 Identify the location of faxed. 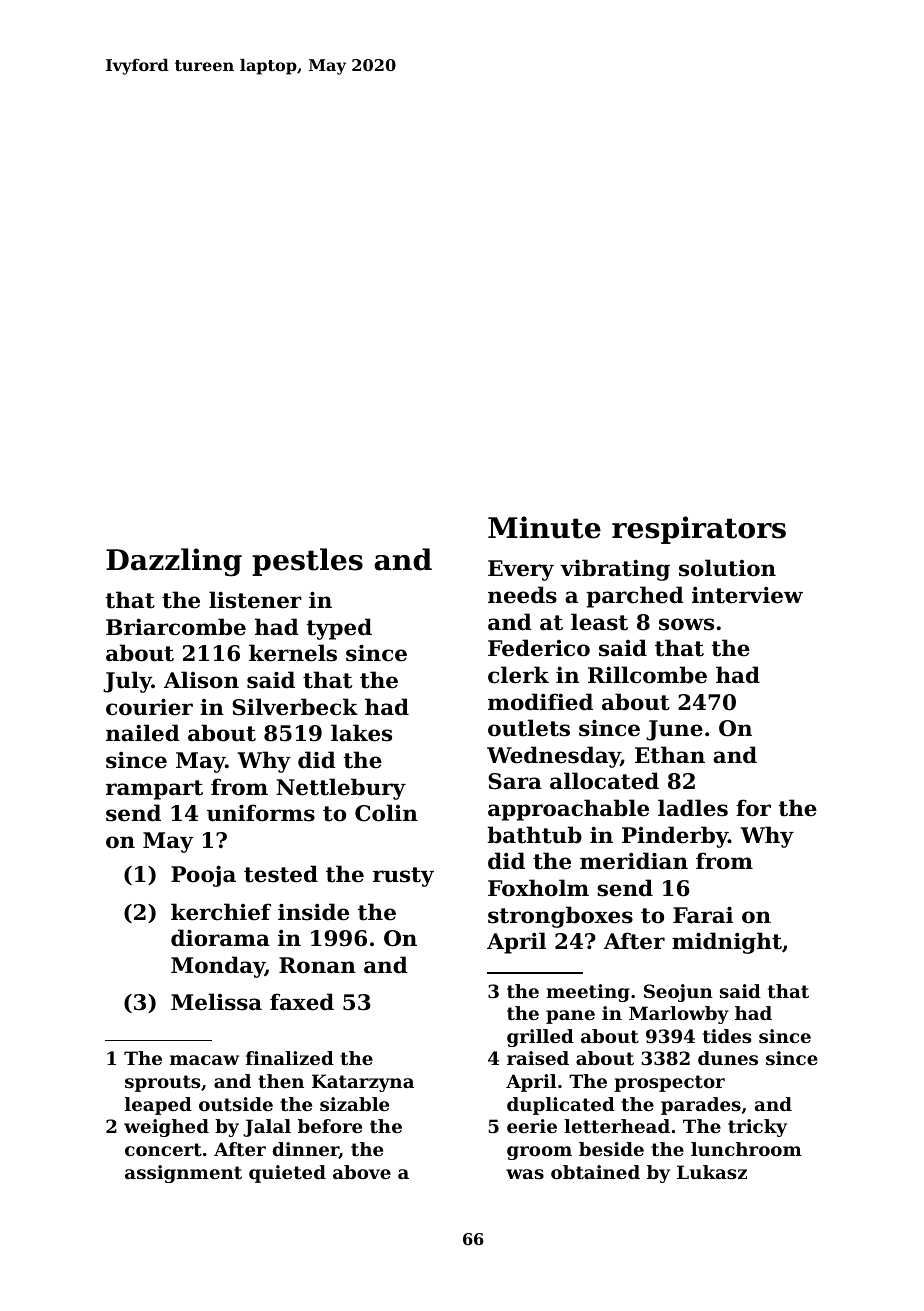
(302, 1002).
